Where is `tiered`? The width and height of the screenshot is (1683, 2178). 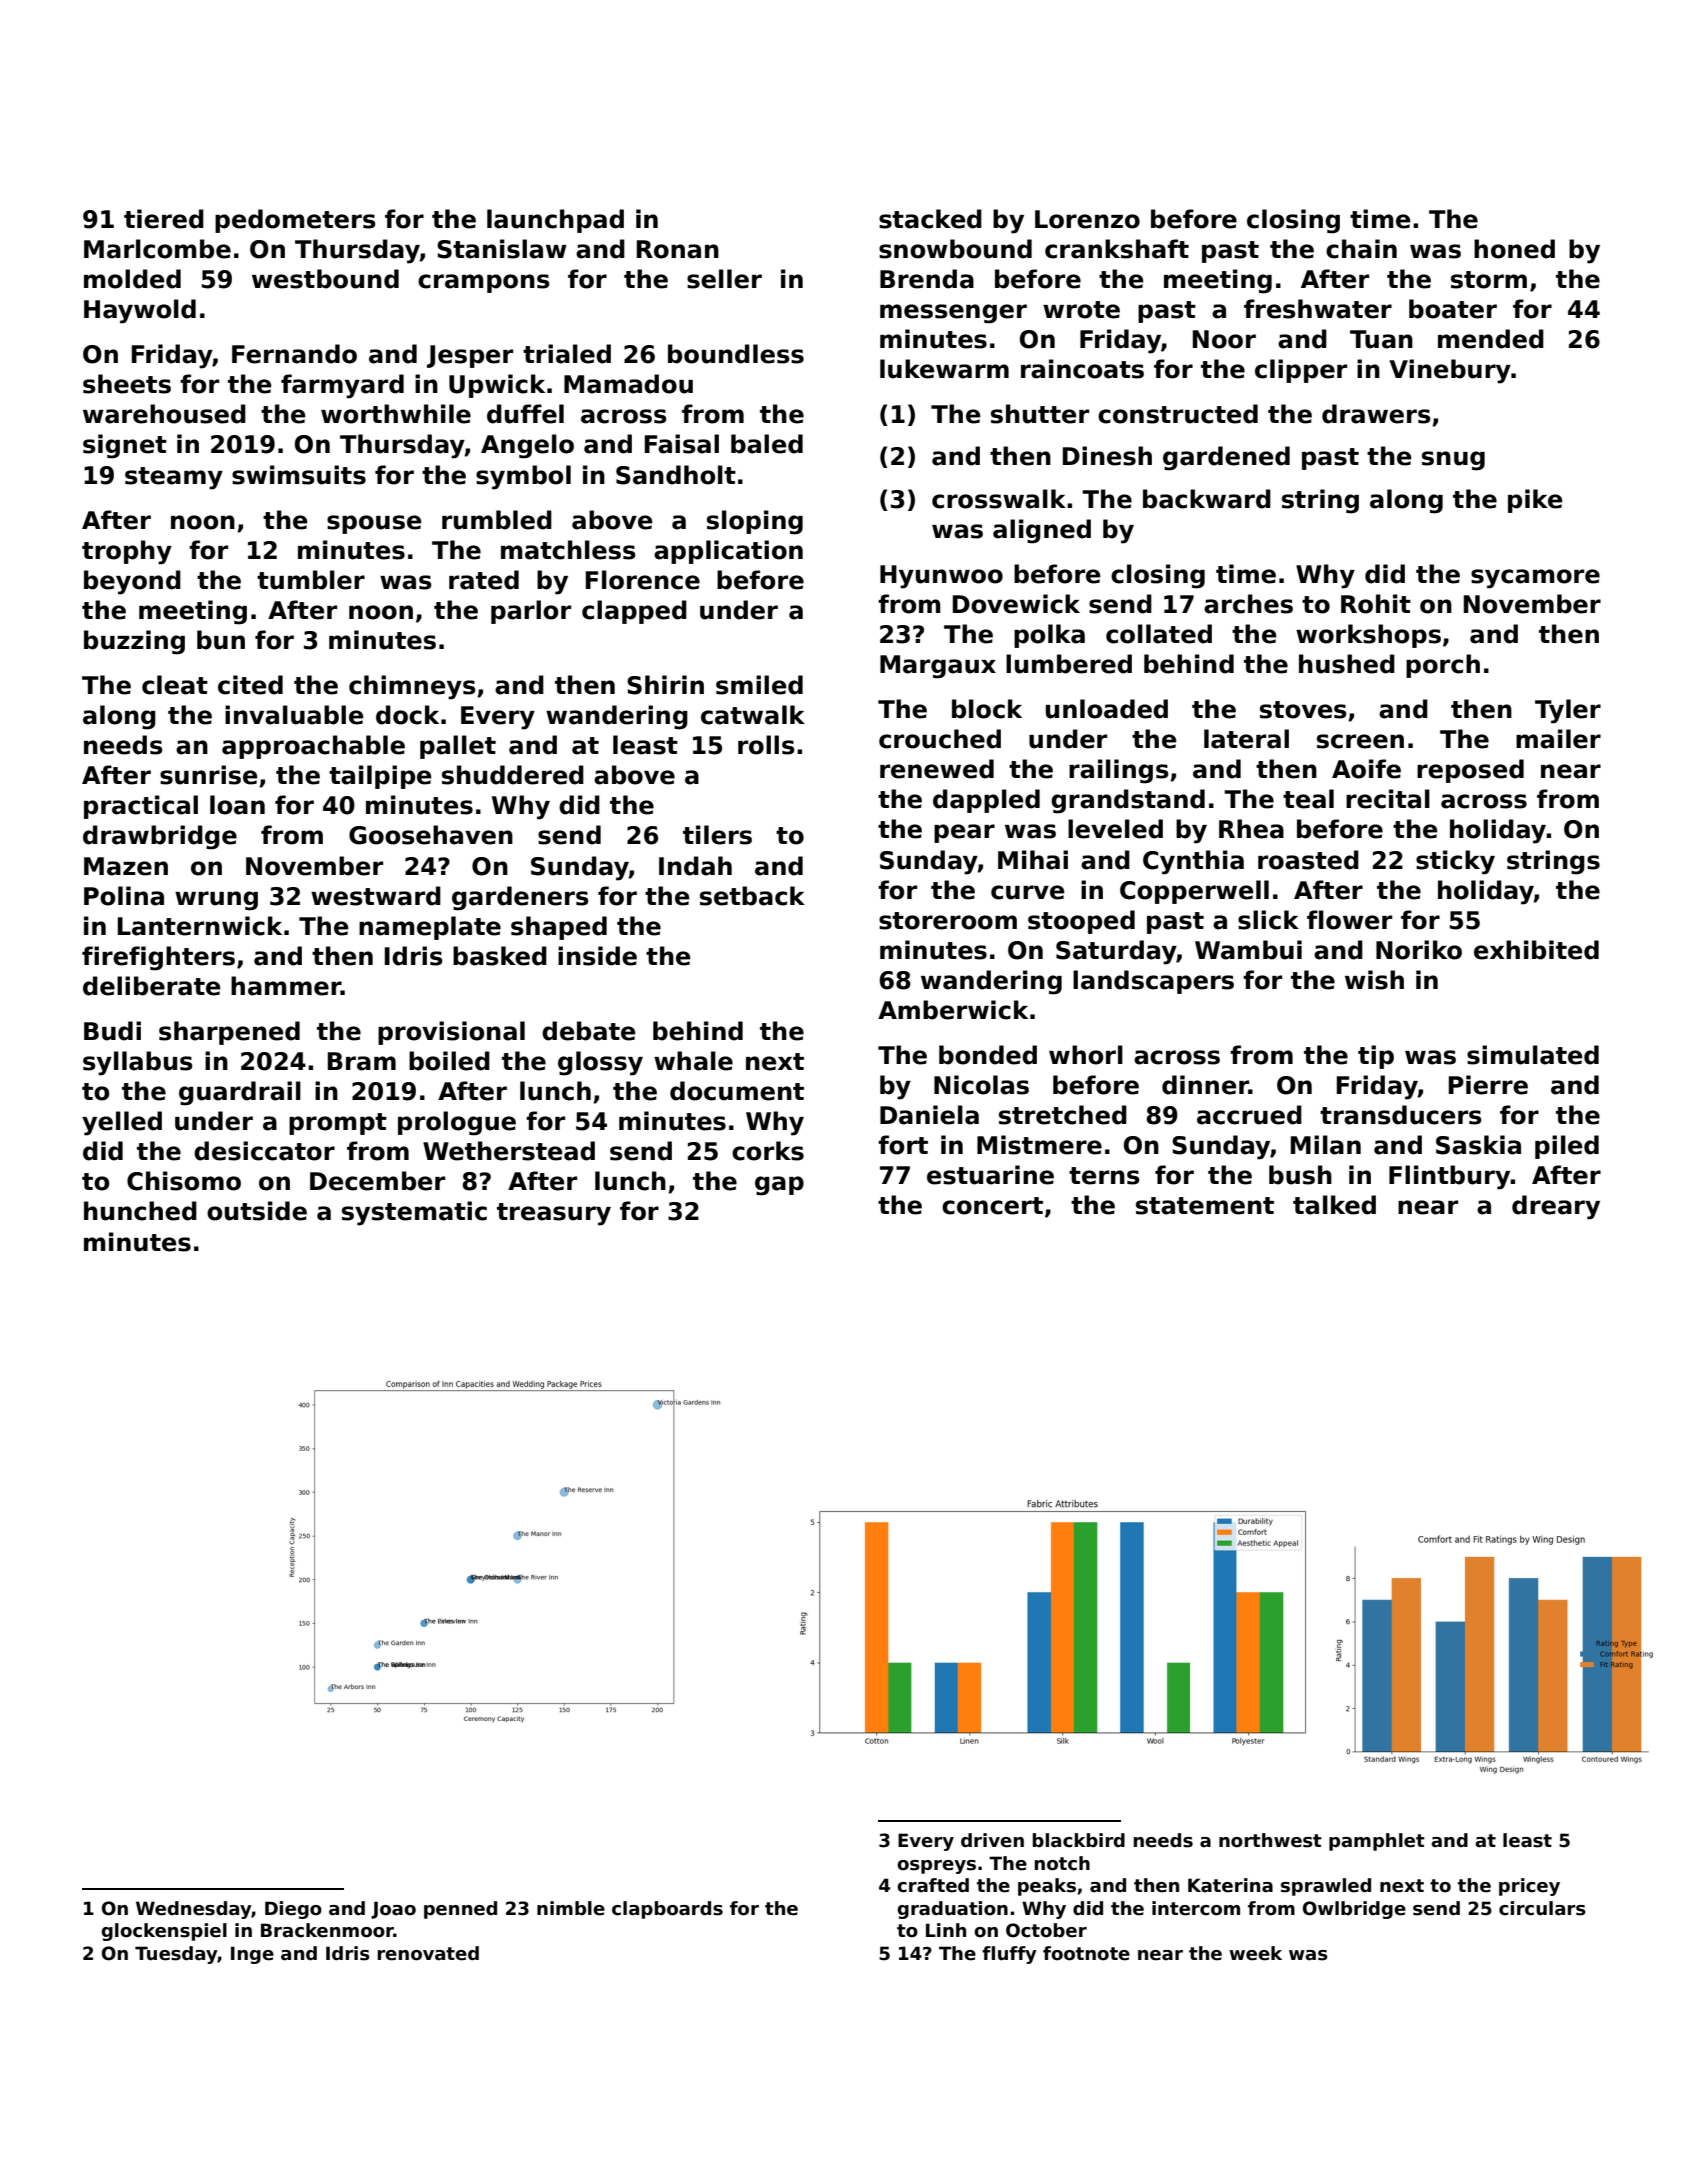
tiered is located at coordinates (164, 219).
